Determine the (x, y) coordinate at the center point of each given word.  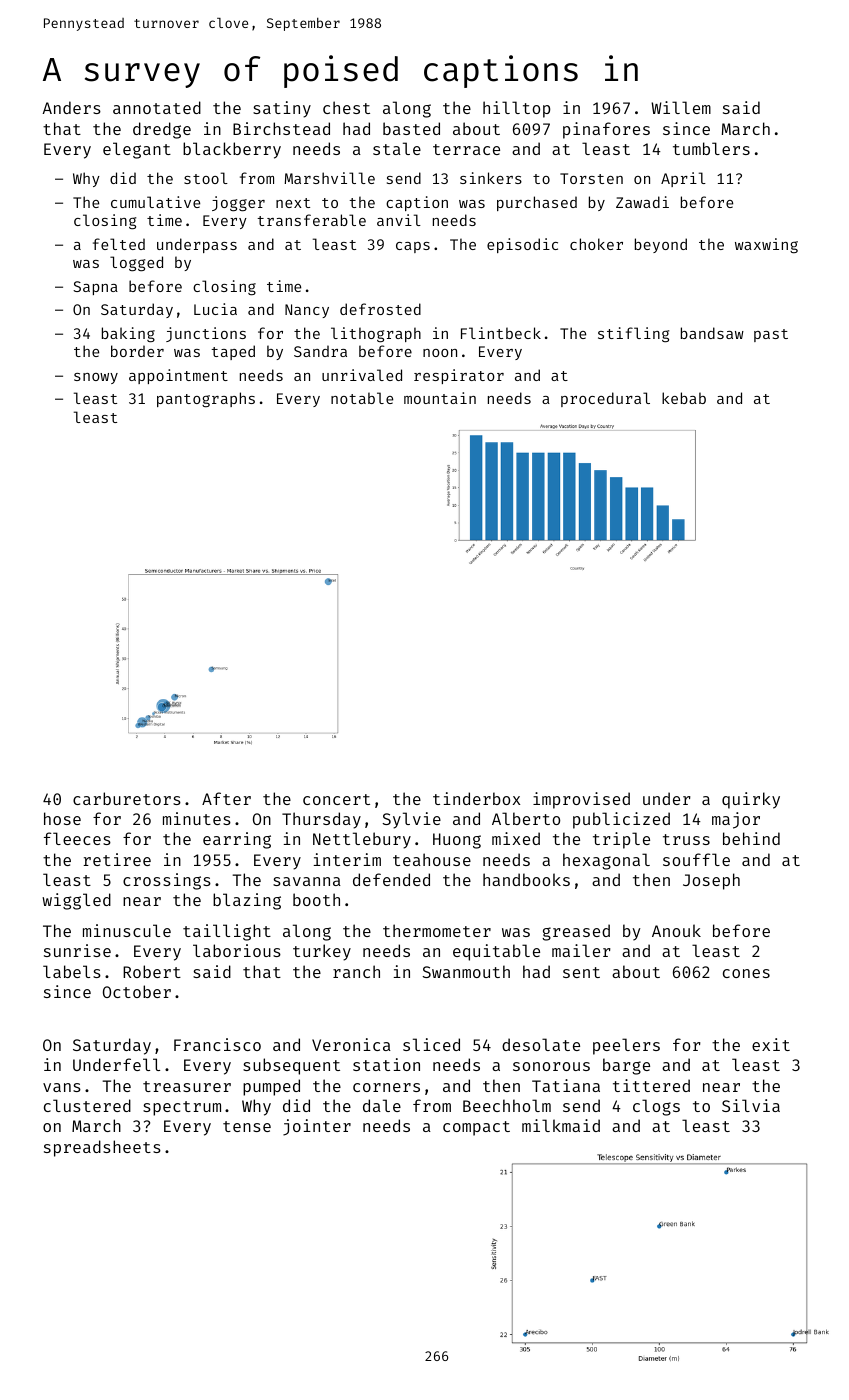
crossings (167, 881)
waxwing (766, 245)
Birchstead (281, 128)
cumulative (155, 202)
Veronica (351, 1044)
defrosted (380, 309)
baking (128, 335)
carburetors (127, 798)
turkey (322, 952)
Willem (681, 107)
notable (362, 398)
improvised (581, 800)
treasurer (187, 1086)
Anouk (676, 930)
